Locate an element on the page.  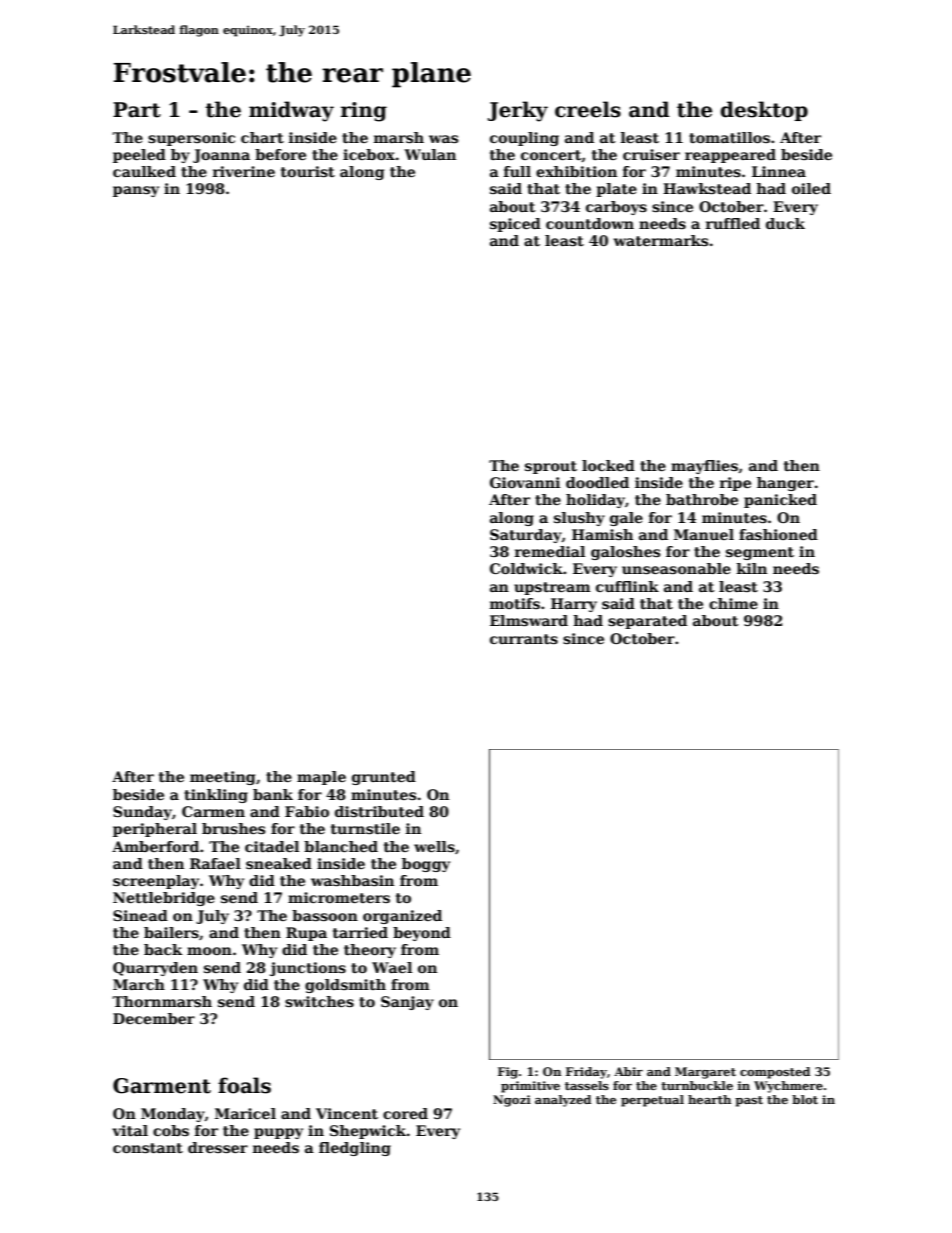
turnstile is located at coordinates (365, 828).
